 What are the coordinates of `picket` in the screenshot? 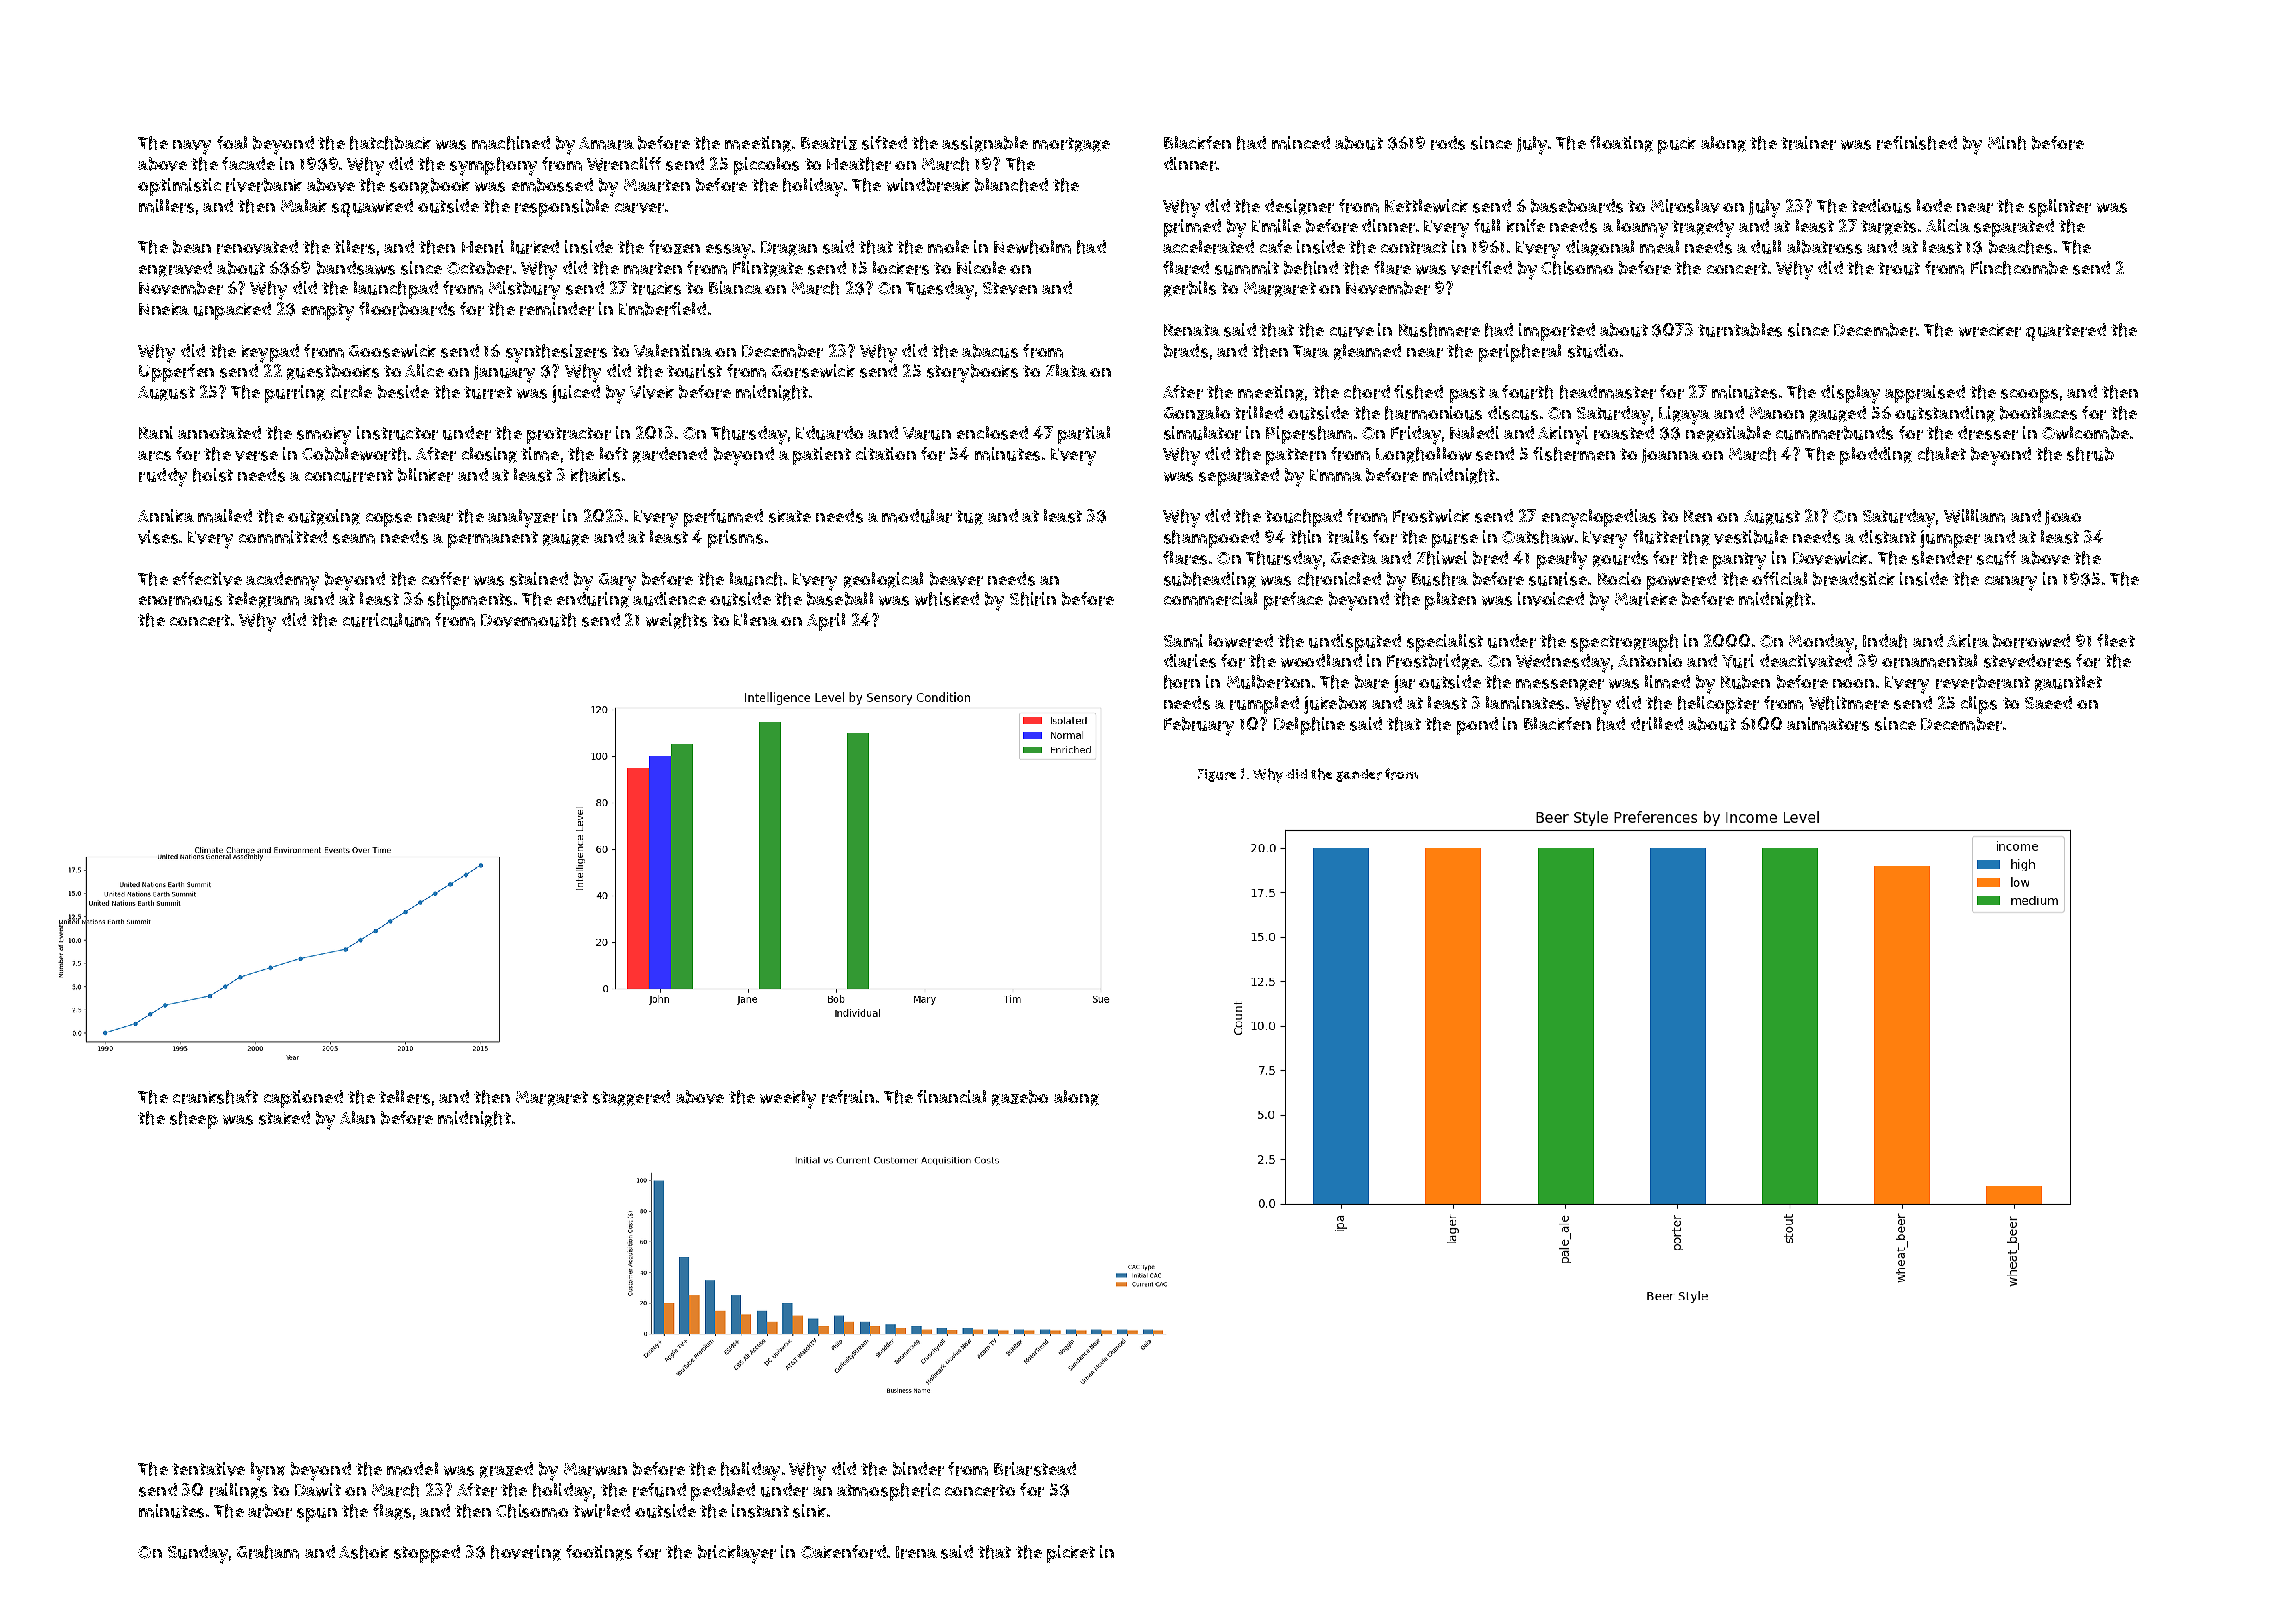 It's located at (1071, 1554).
